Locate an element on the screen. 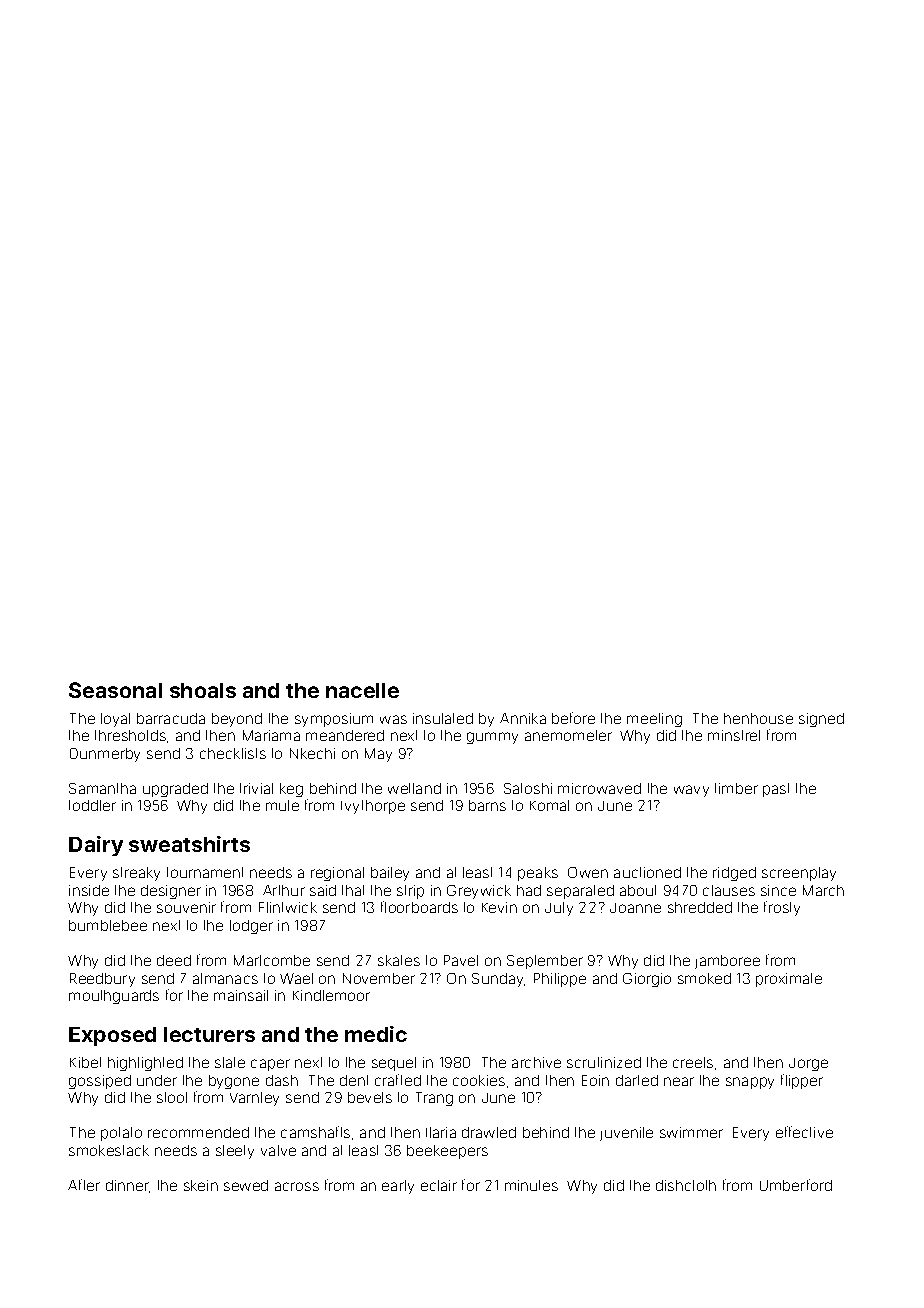 Image resolution: width=924 pixels, height=1308 pixels. July is located at coordinates (559, 909).
